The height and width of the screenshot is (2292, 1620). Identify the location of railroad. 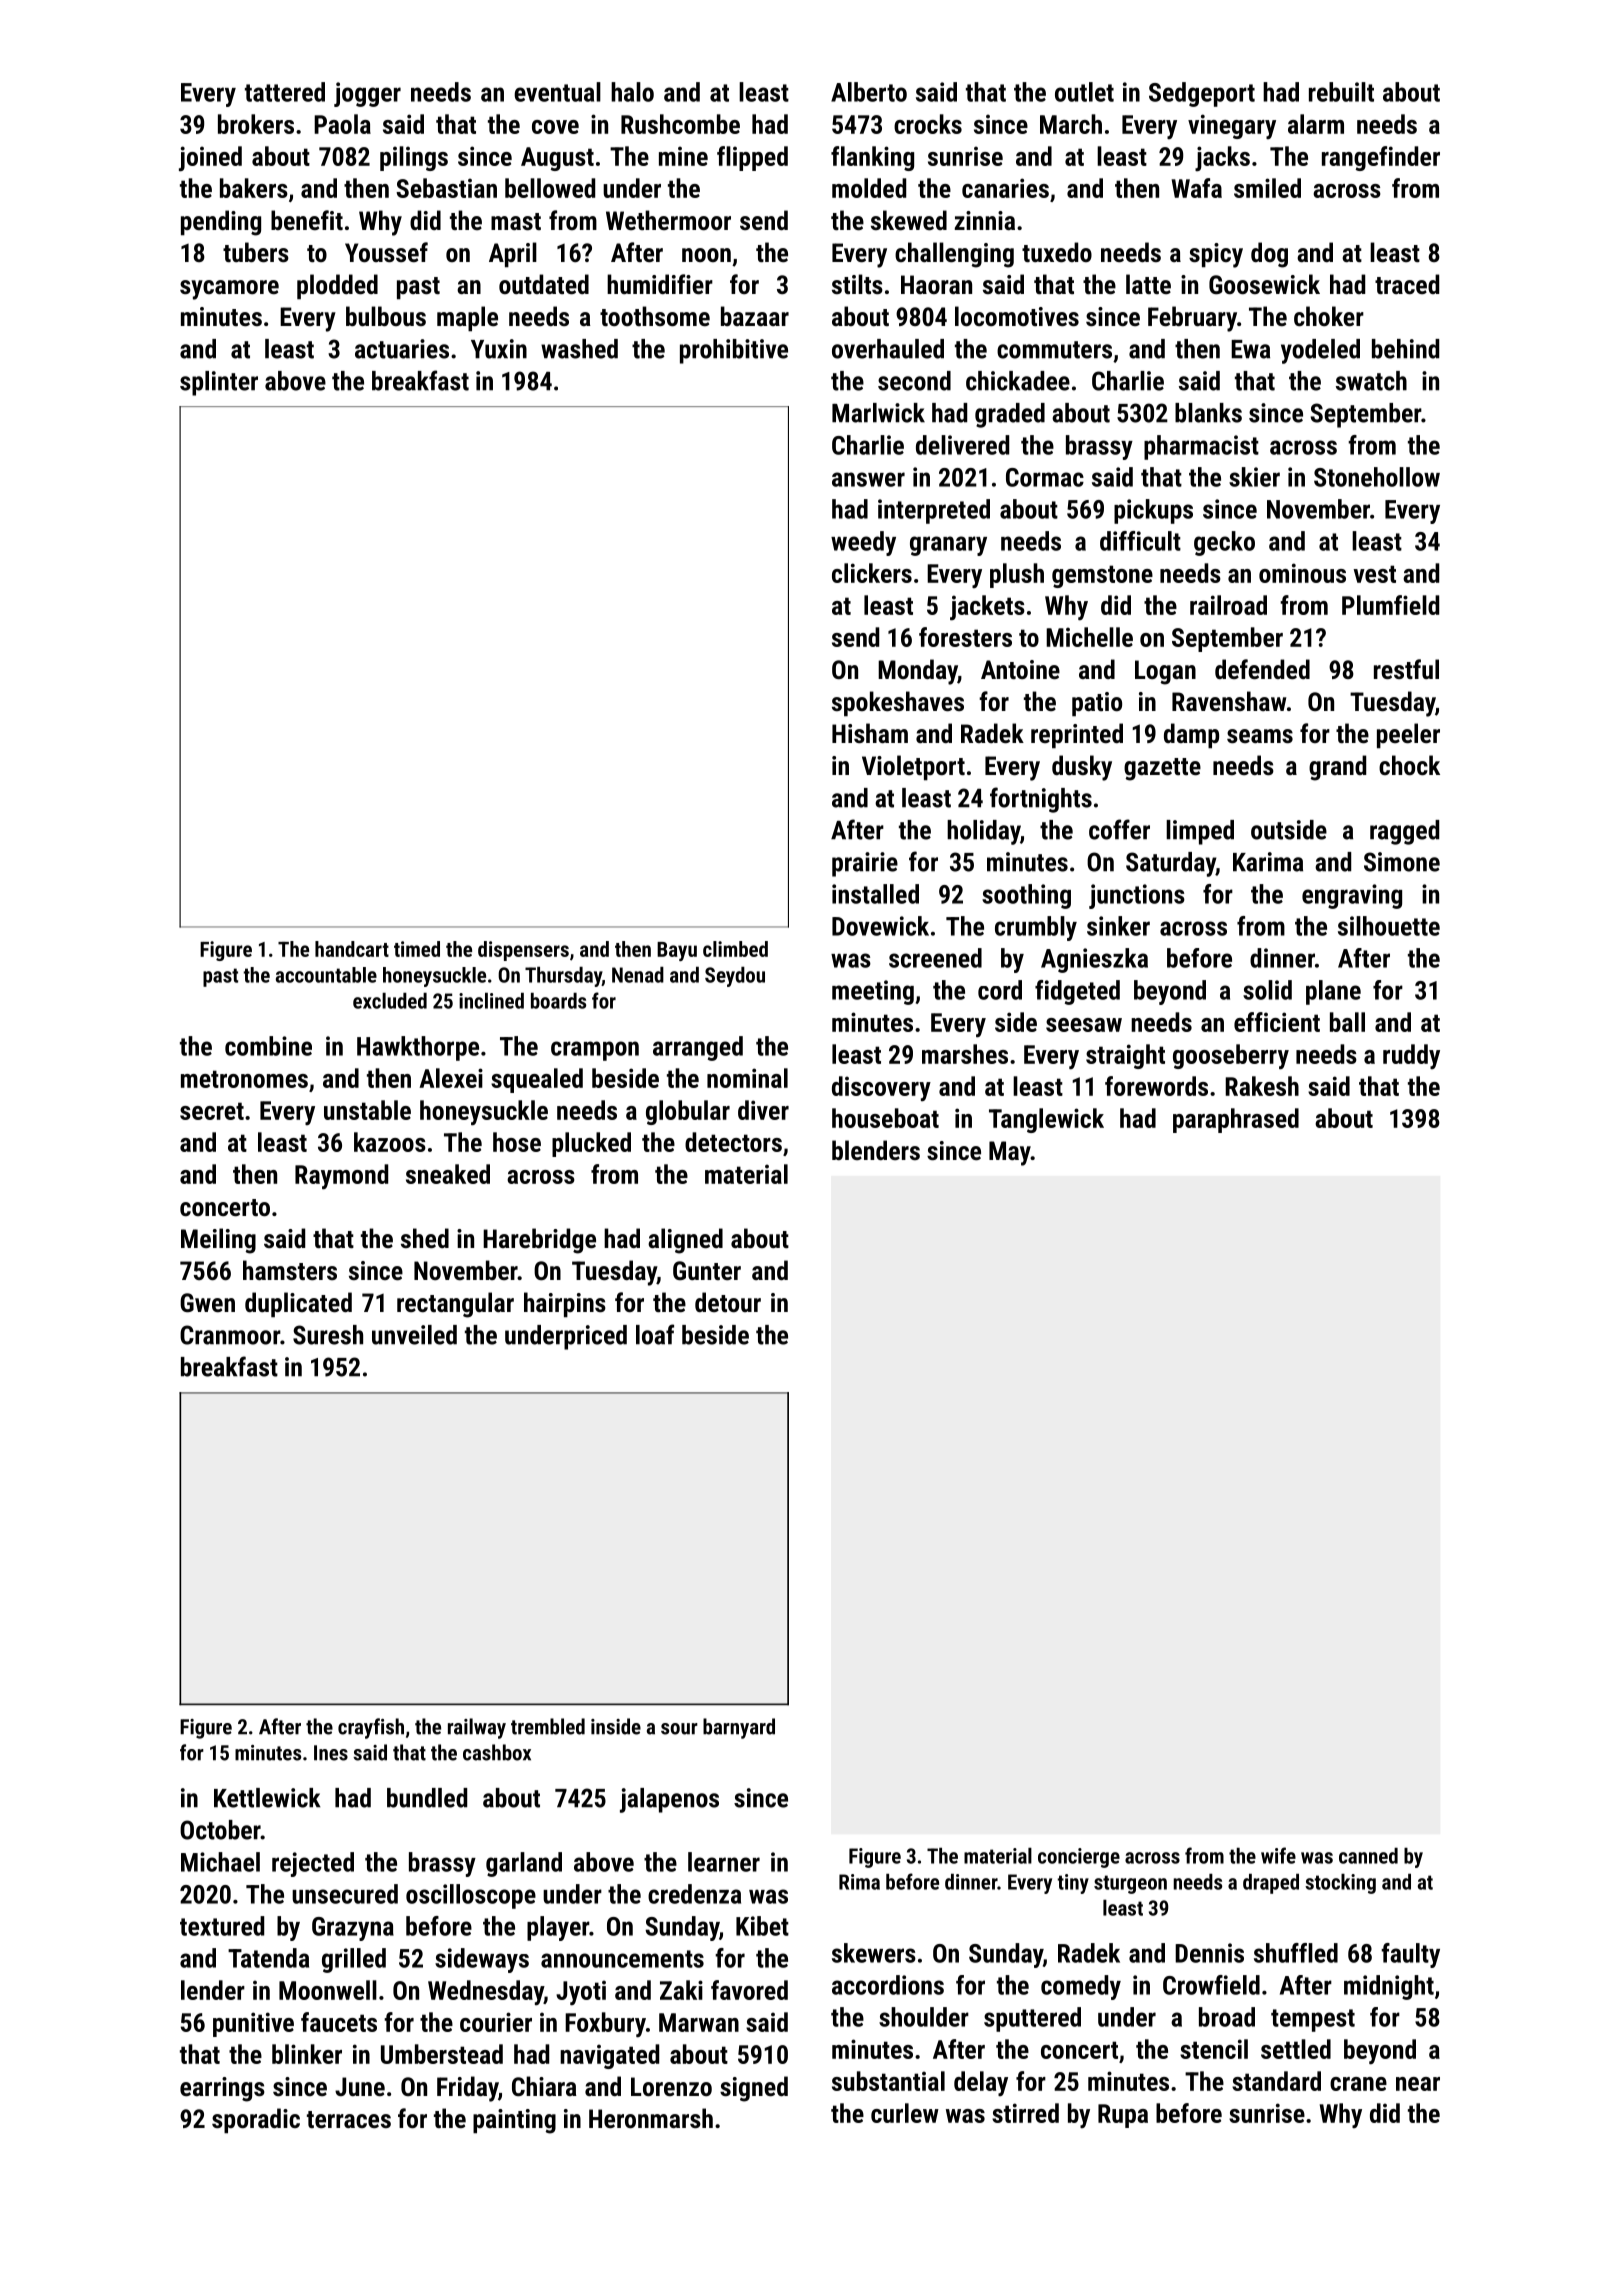
(1228, 605).
